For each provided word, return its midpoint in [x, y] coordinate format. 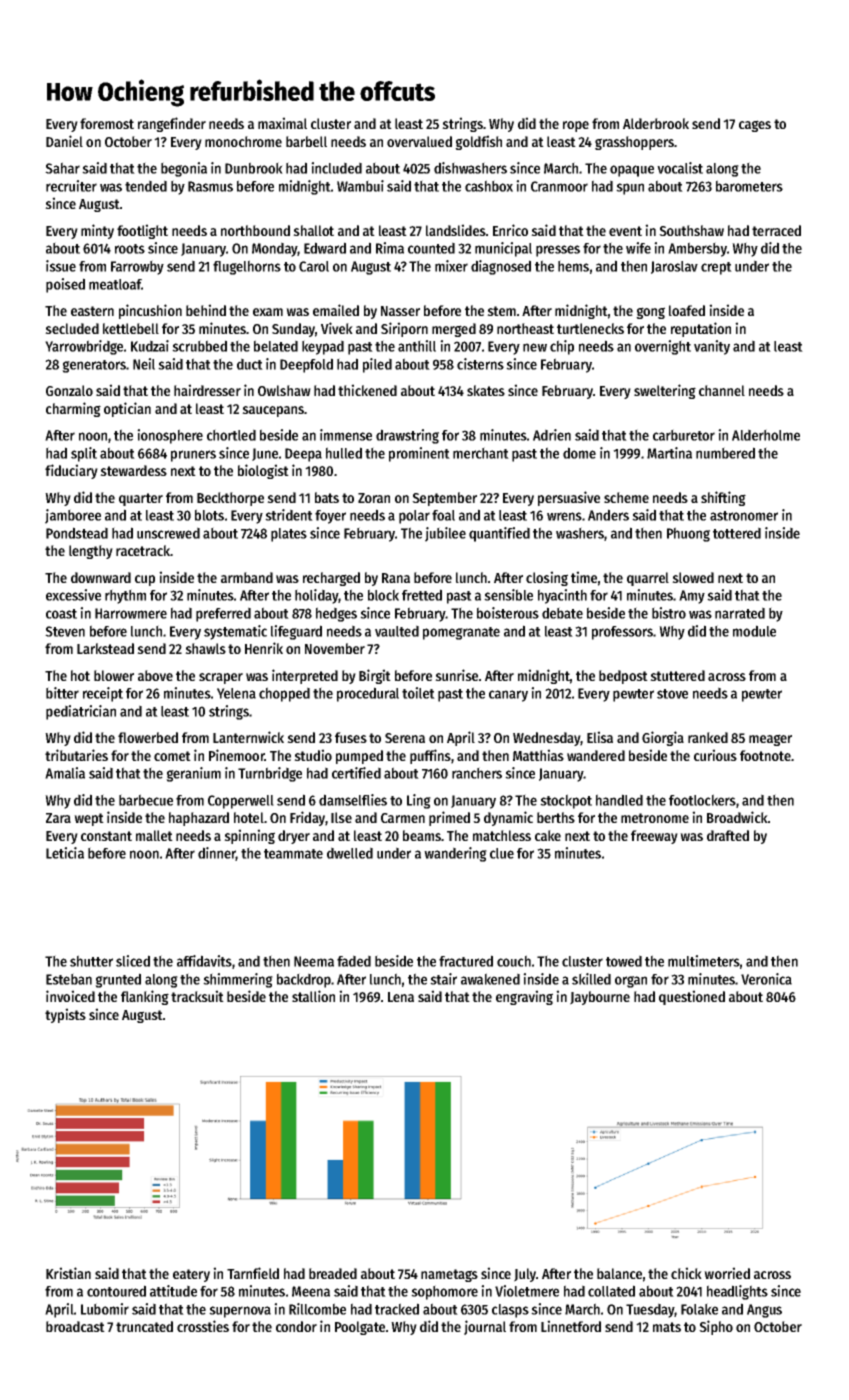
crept [716, 268]
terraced [776, 230]
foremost [107, 123]
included [336, 168]
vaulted [397, 631]
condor [296, 1326]
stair [443, 979]
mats [667, 1327]
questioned [692, 997]
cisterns [480, 364]
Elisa [600, 737]
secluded [72, 328]
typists [65, 1015]
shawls [205, 648]
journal [485, 1327]
